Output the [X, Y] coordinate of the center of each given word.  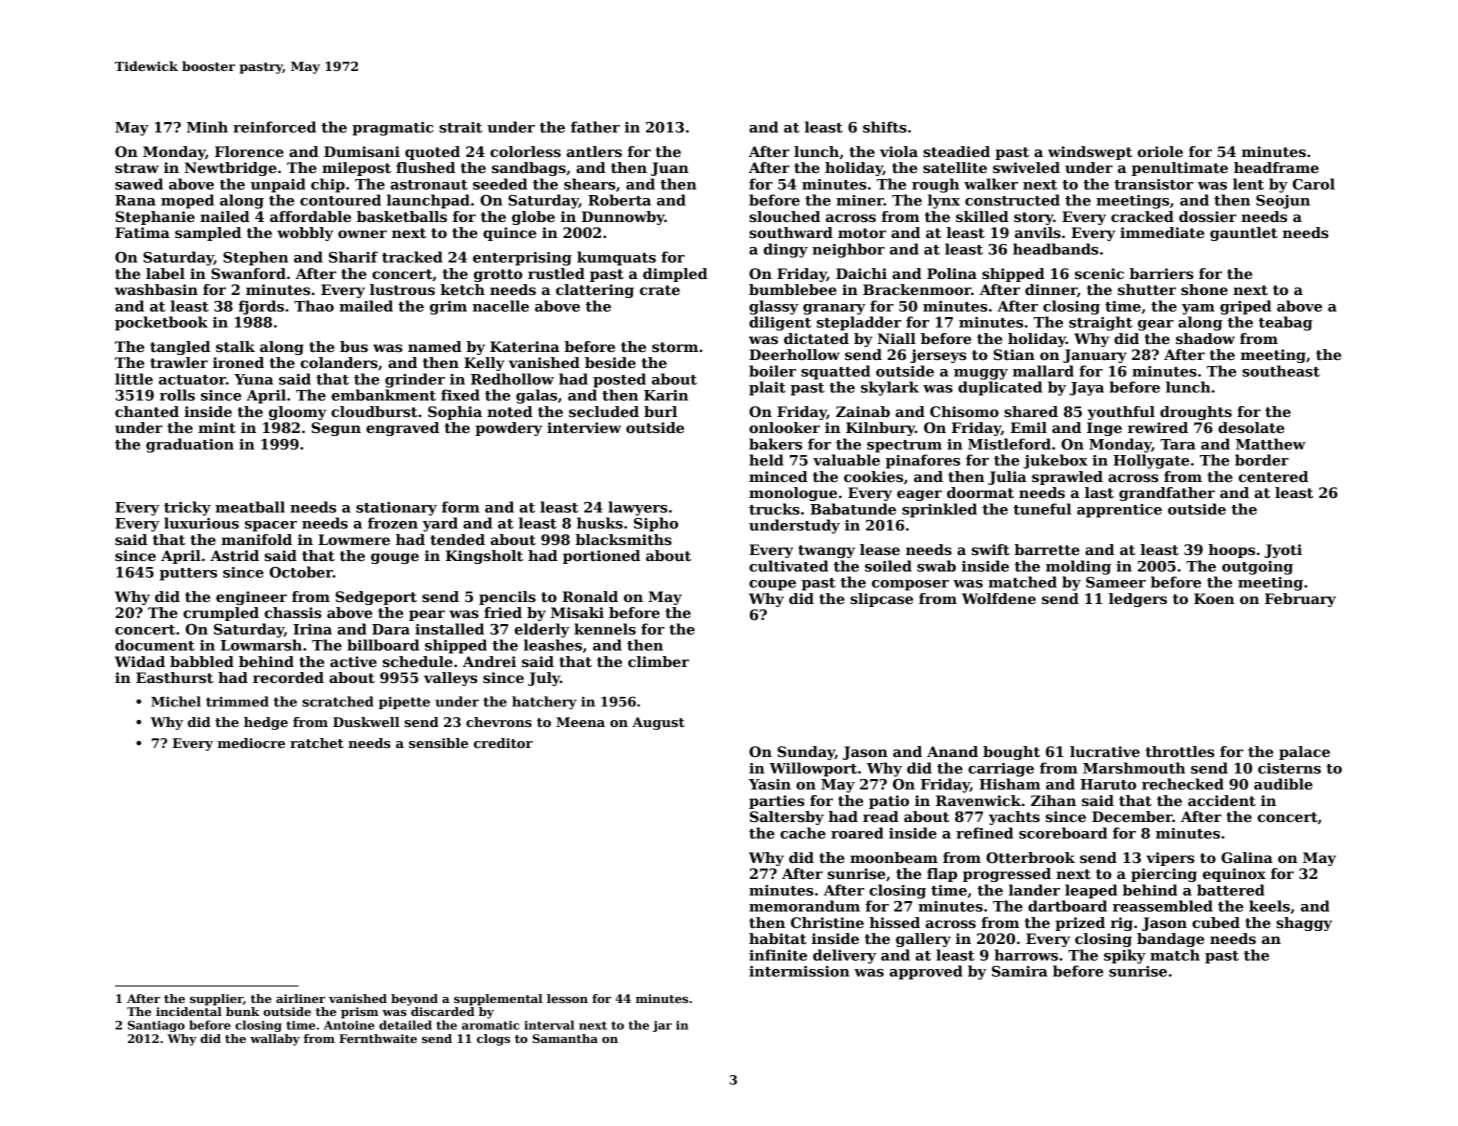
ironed [238, 362]
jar [662, 1026]
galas [536, 396]
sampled [208, 234]
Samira [1019, 971]
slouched [784, 216]
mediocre [251, 743]
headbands [1056, 249]
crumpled [221, 614]
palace [1304, 753]
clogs [493, 1040]
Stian [1014, 354]
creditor [503, 743]
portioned [601, 557]
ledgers [1138, 600]
